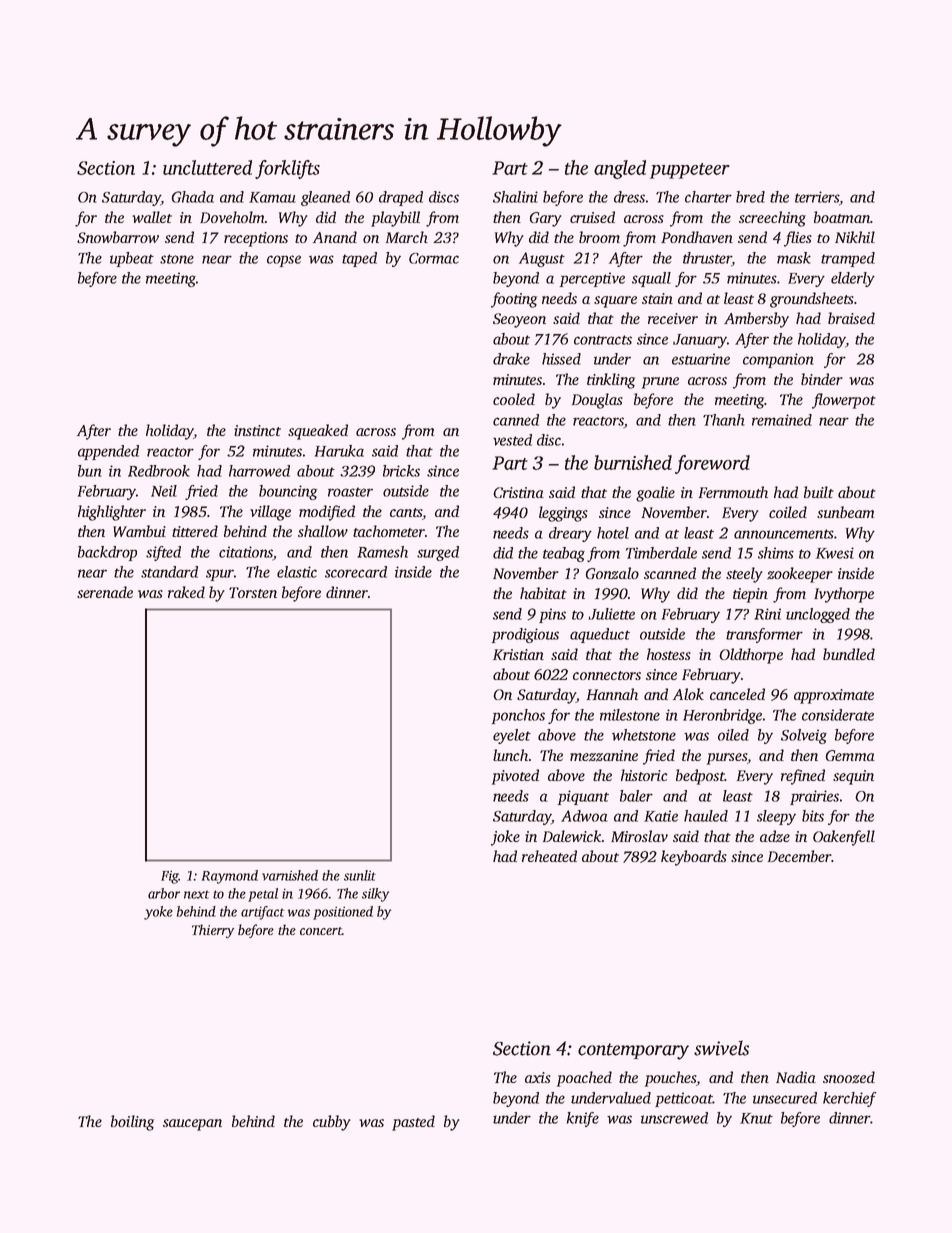  I want to click on joke, so click(505, 838).
